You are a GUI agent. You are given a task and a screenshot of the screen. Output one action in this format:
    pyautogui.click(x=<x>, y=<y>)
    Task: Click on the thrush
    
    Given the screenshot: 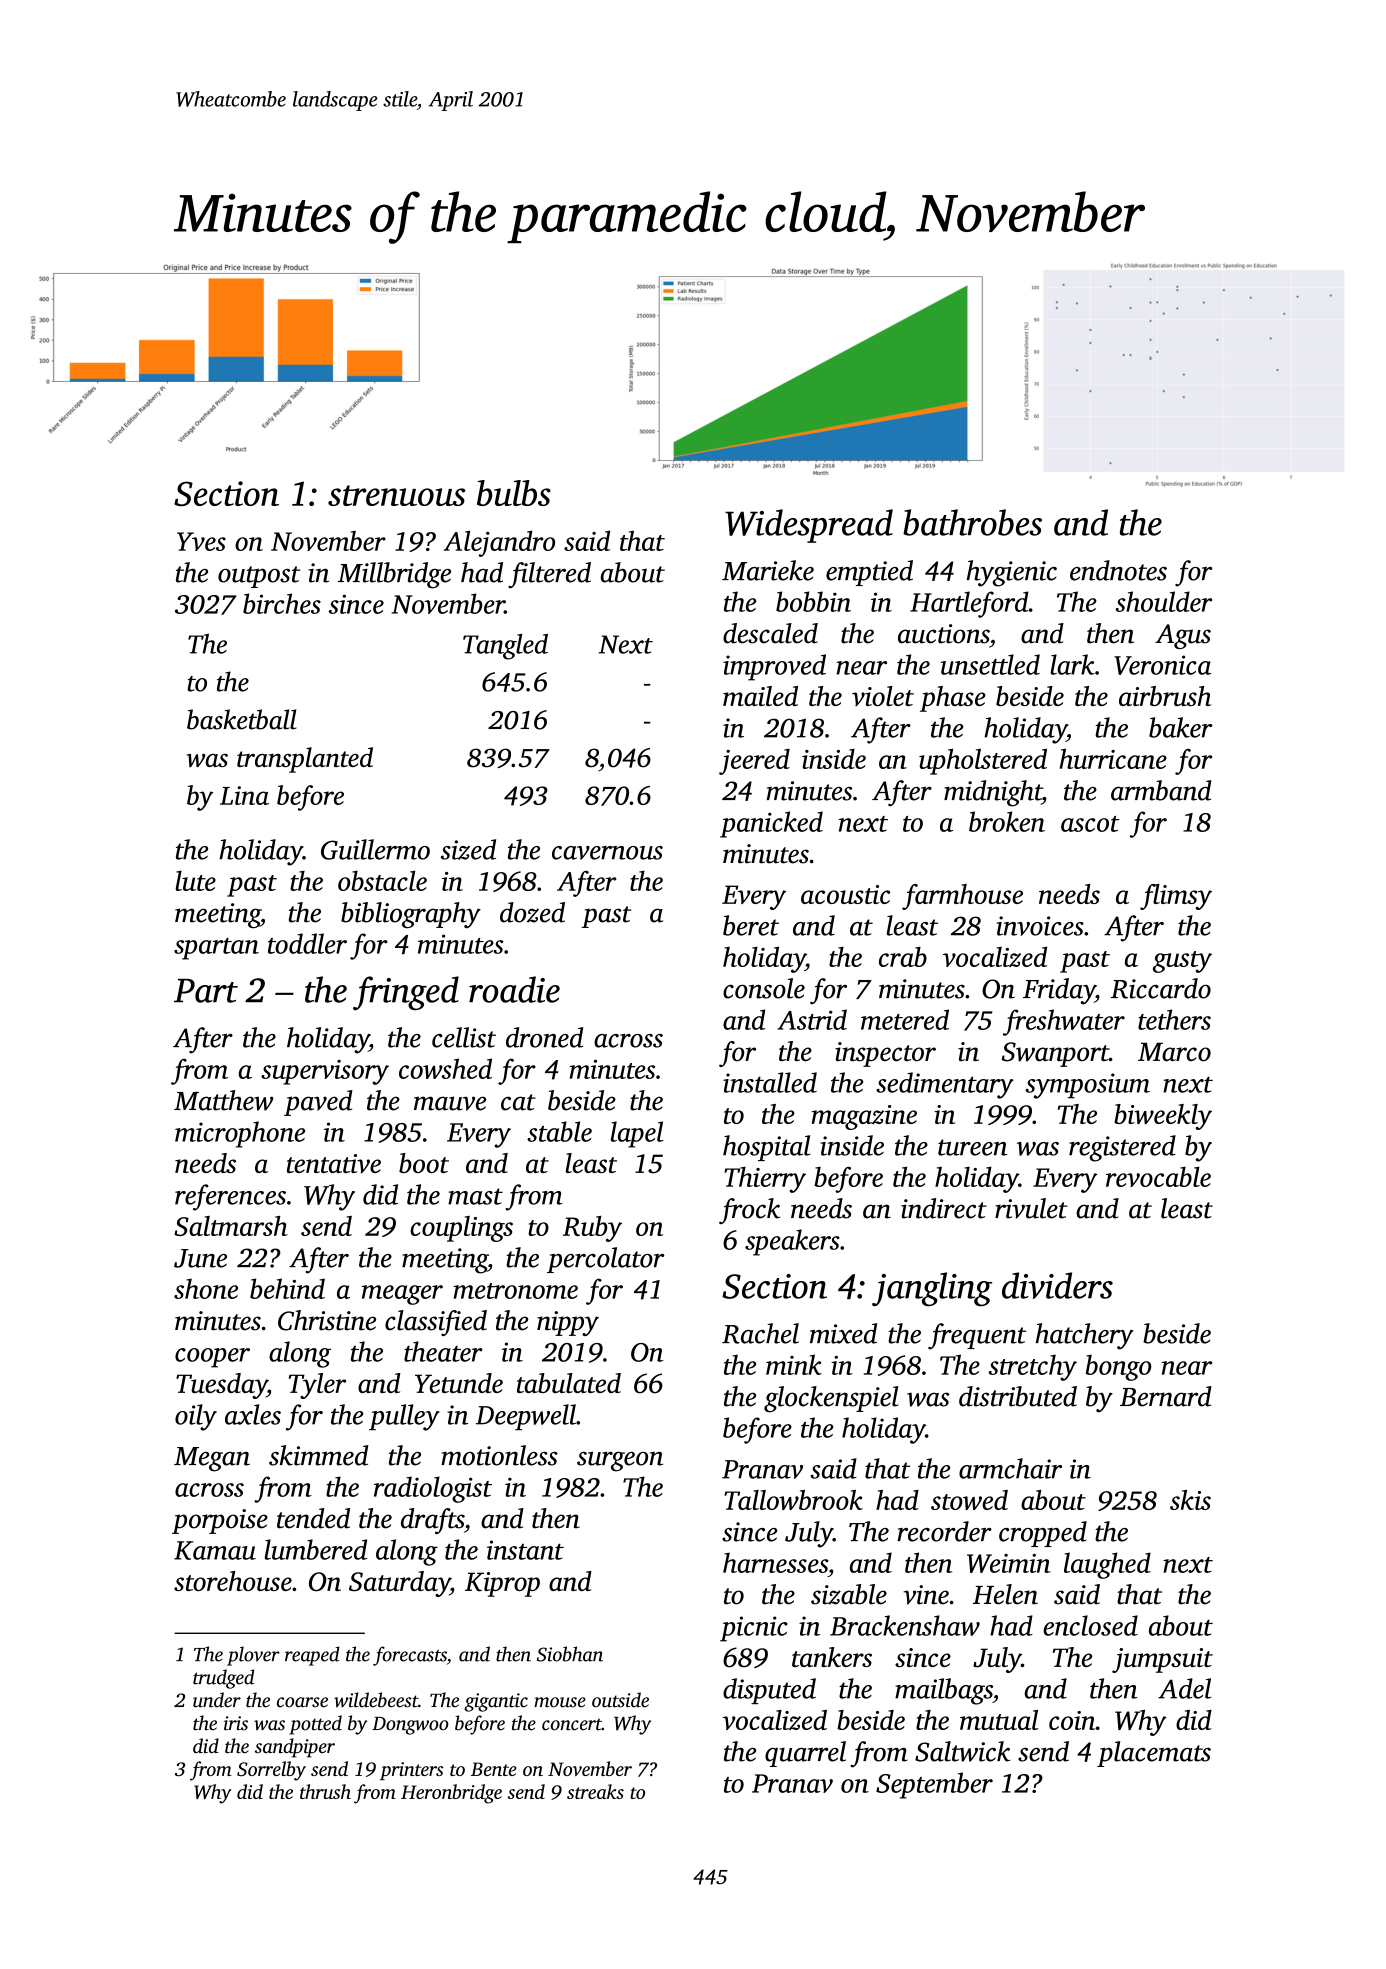 What is the action you would take?
    pyautogui.click(x=325, y=1791)
